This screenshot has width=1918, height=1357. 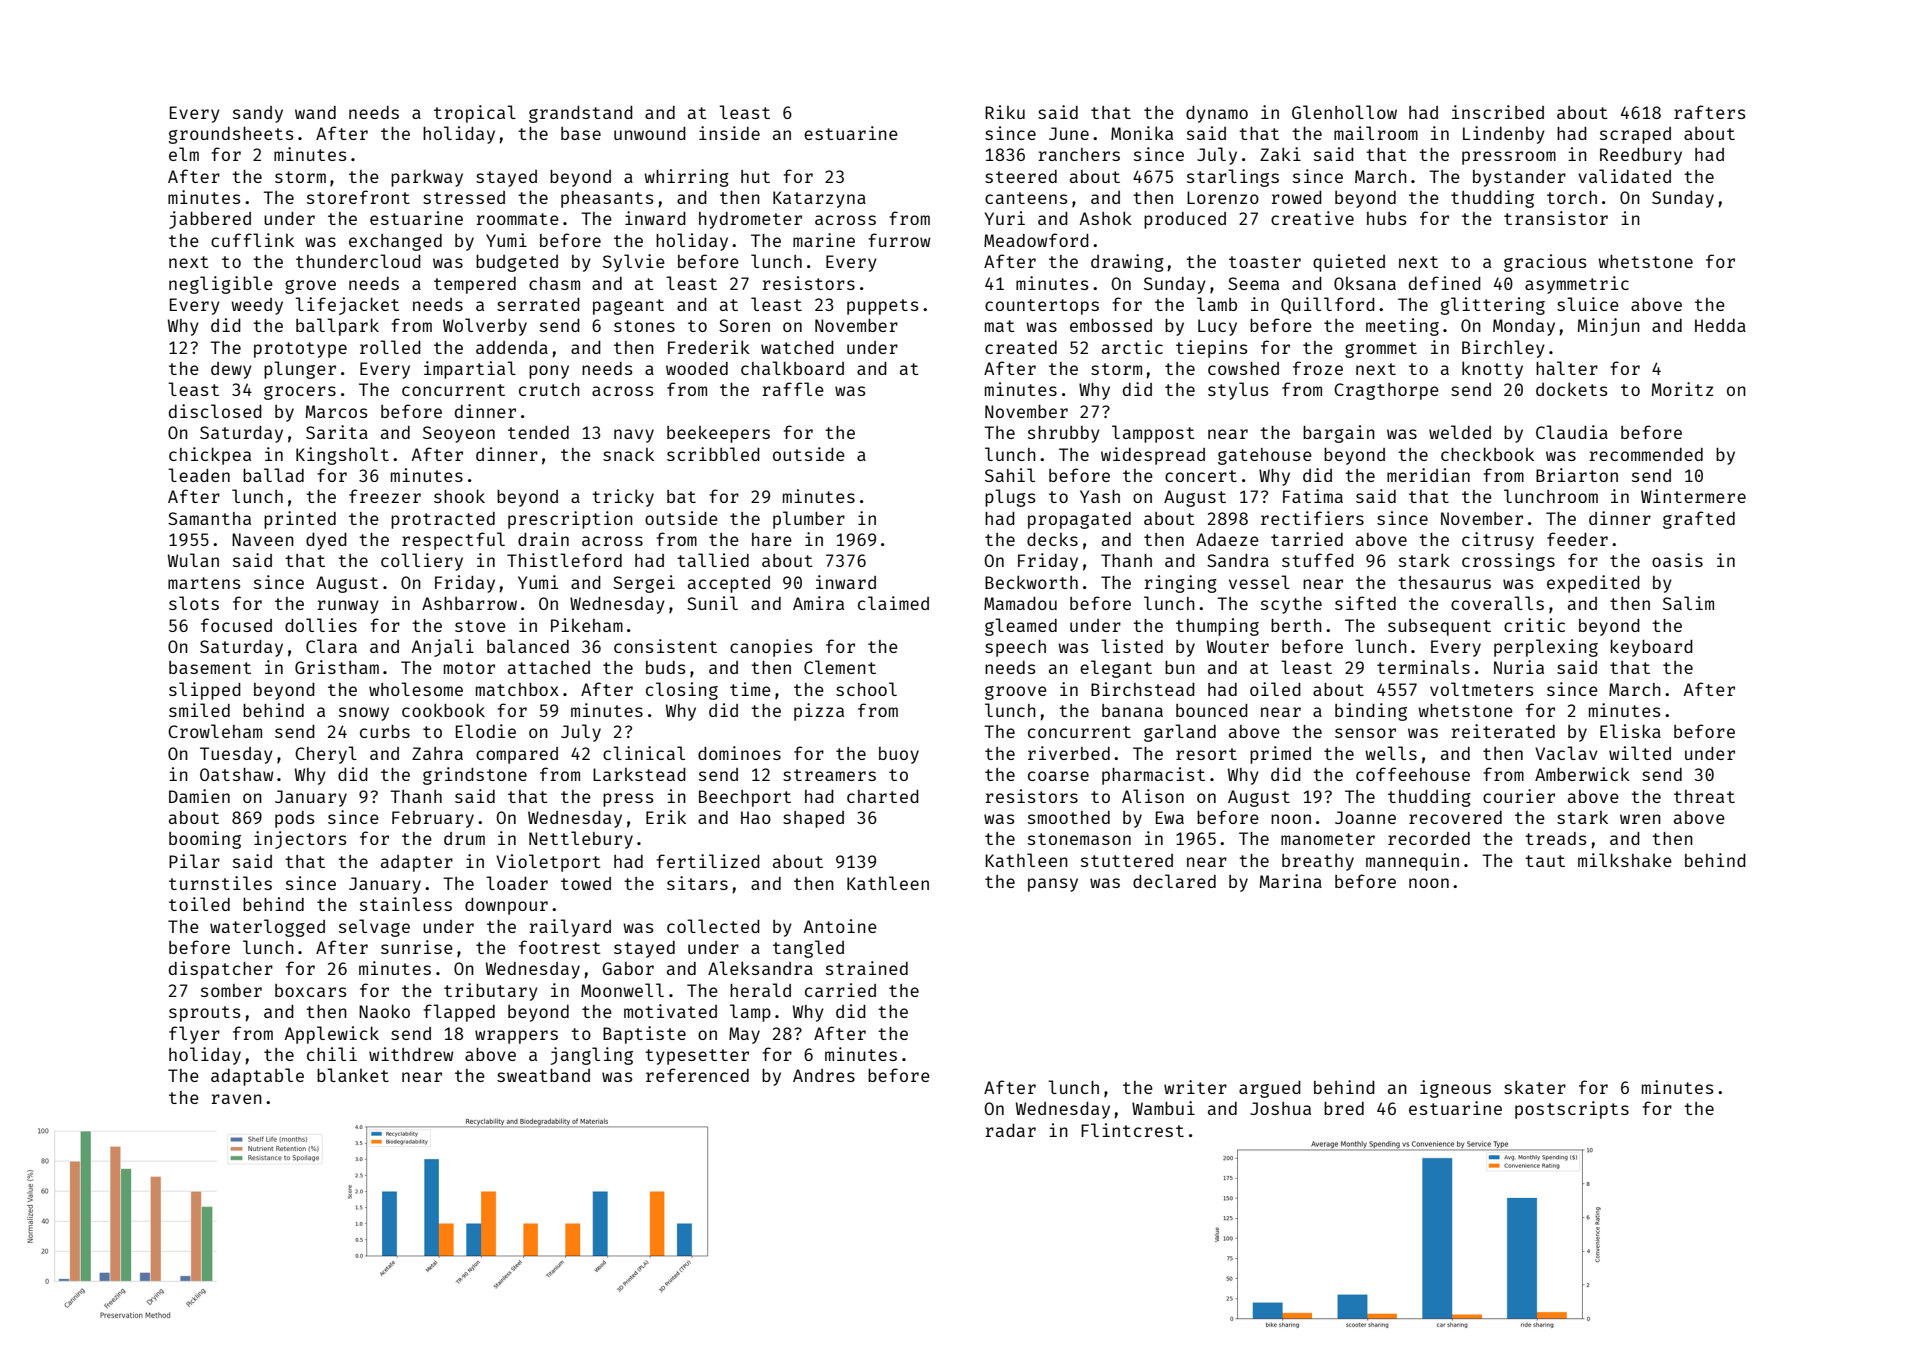 What do you see at coordinates (1349, 263) in the screenshot?
I see `quieted` at bounding box center [1349, 263].
